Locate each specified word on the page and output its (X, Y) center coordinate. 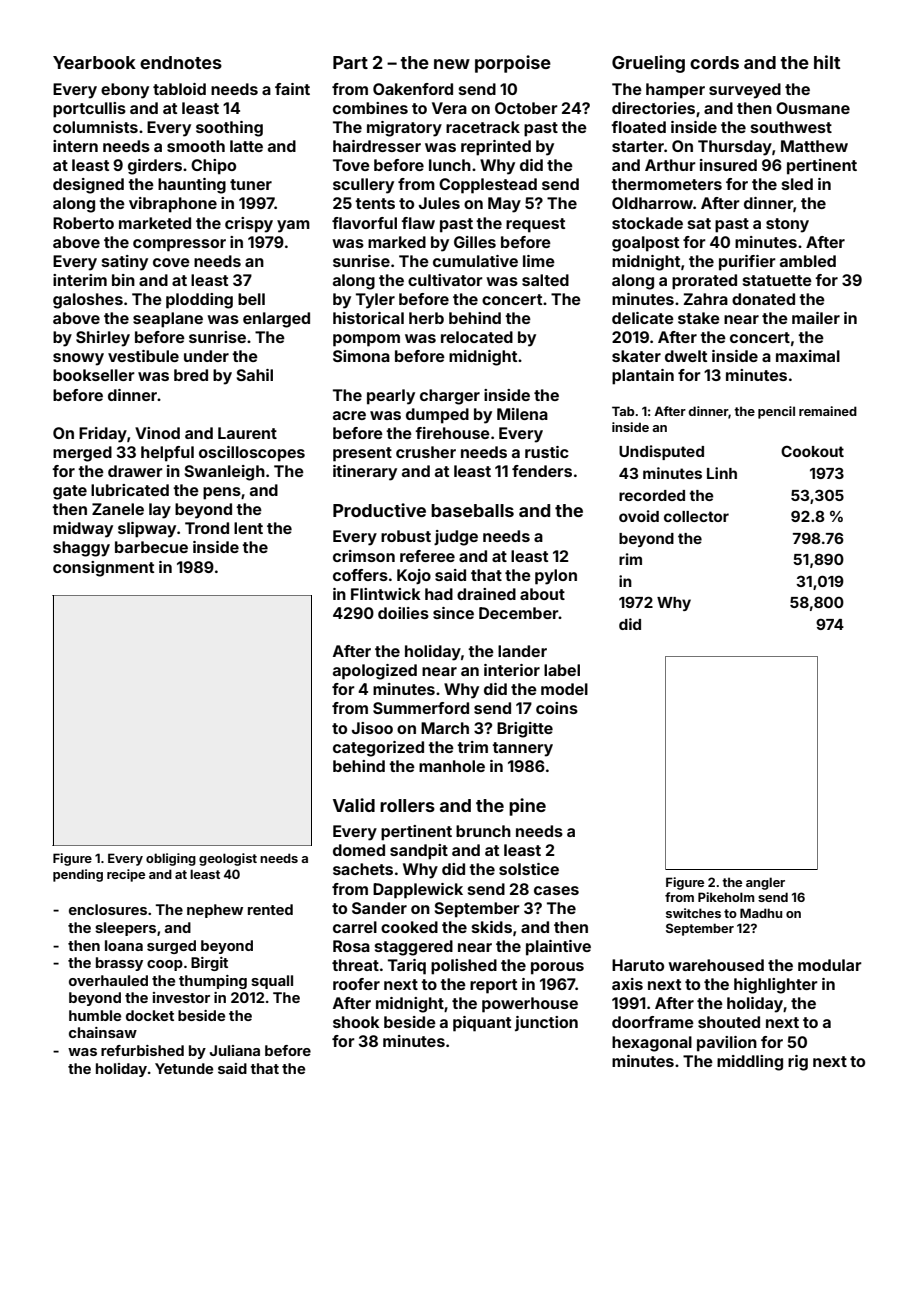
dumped (437, 416)
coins (557, 708)
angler (765, 883)
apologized (375, 672)
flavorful (364, 223)
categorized (378, 749)
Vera (449, 108)
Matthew (814, 146)
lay (160, 511)
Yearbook (94, 62)
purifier (747, 263)
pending (78, 875)
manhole (452, 766)
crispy (249, 225)
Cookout (812, 451)
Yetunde (184, 1068)
